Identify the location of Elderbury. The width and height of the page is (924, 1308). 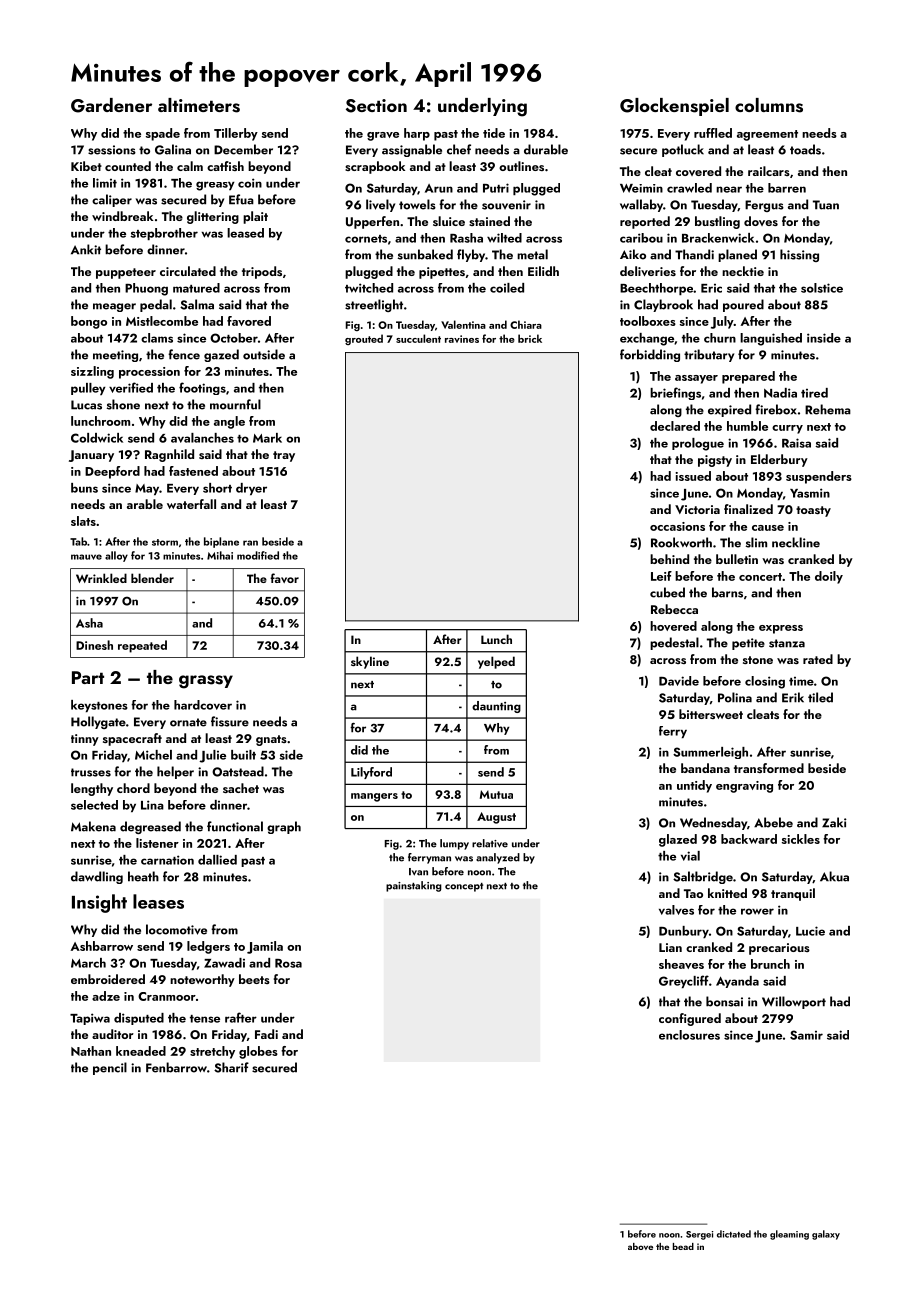
(779, 460).
